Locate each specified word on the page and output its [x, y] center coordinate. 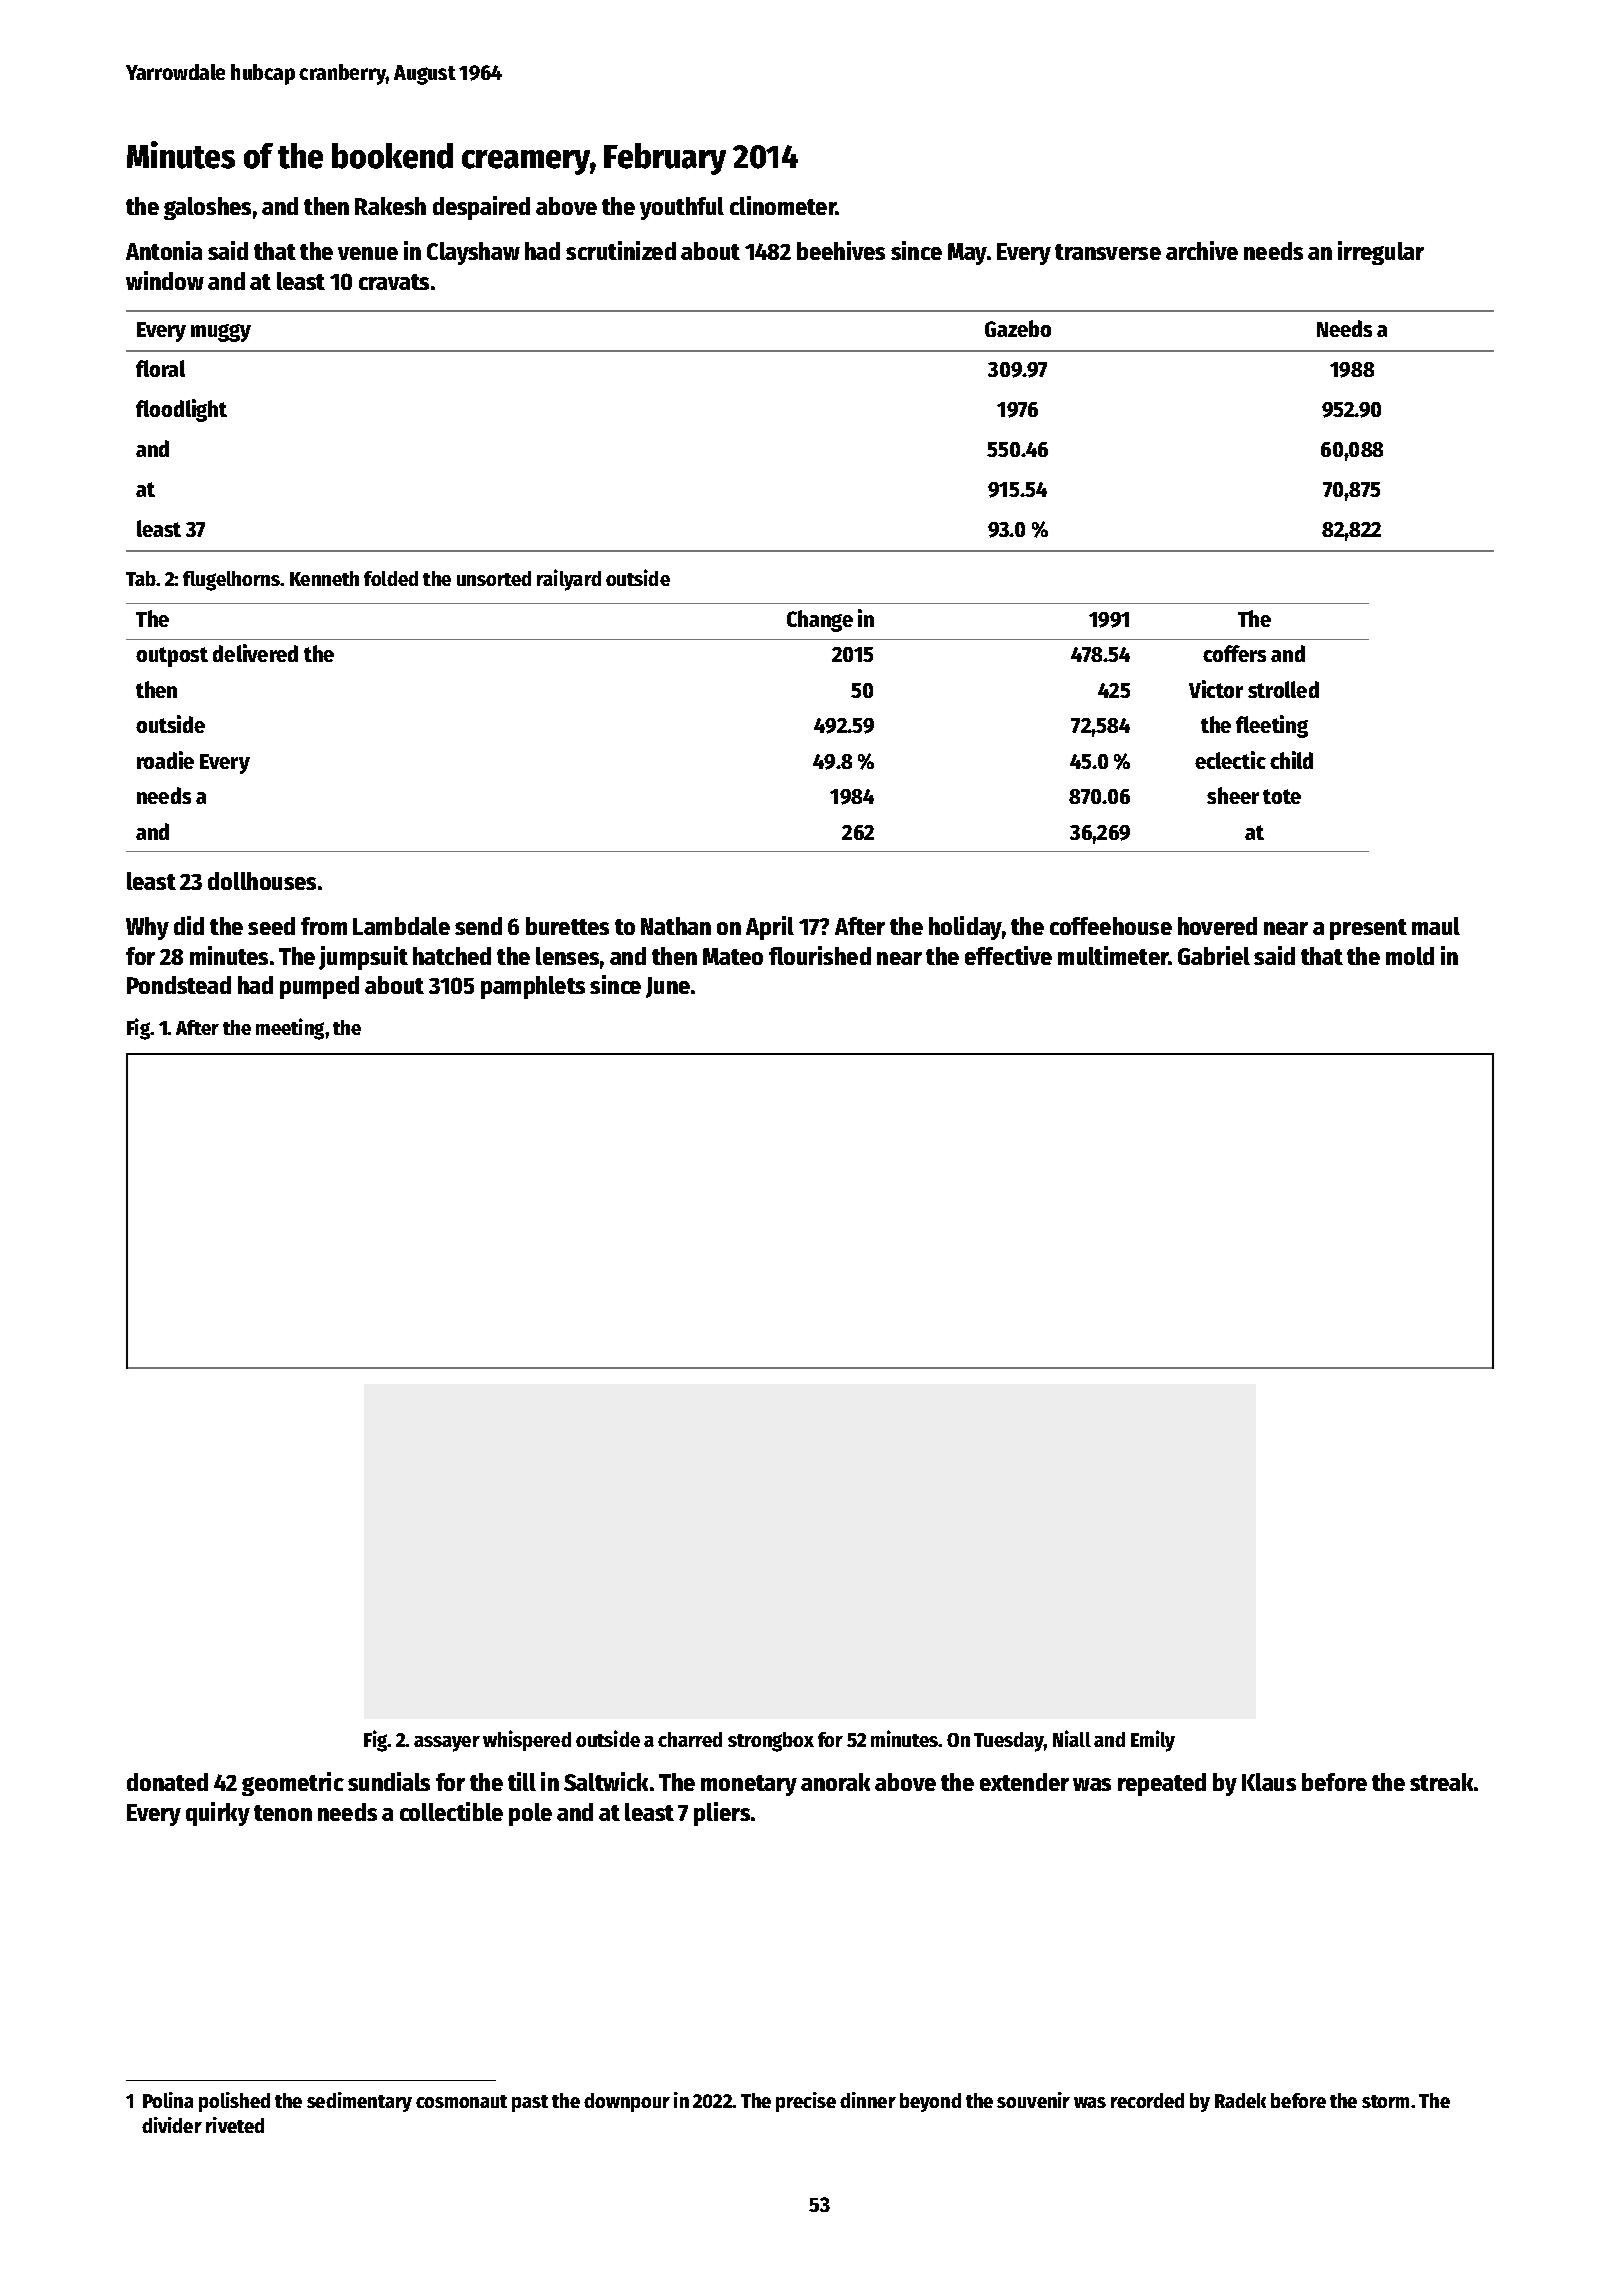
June [668, 987]
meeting [290, 1029]
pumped [319, 987]
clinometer [783, 205]
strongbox [771, 1742]
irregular [1381, 253]
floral [160, 368]
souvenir [1033, 2100]
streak [1441, 1782]
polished [234, 2102]
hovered [1217, 926]
